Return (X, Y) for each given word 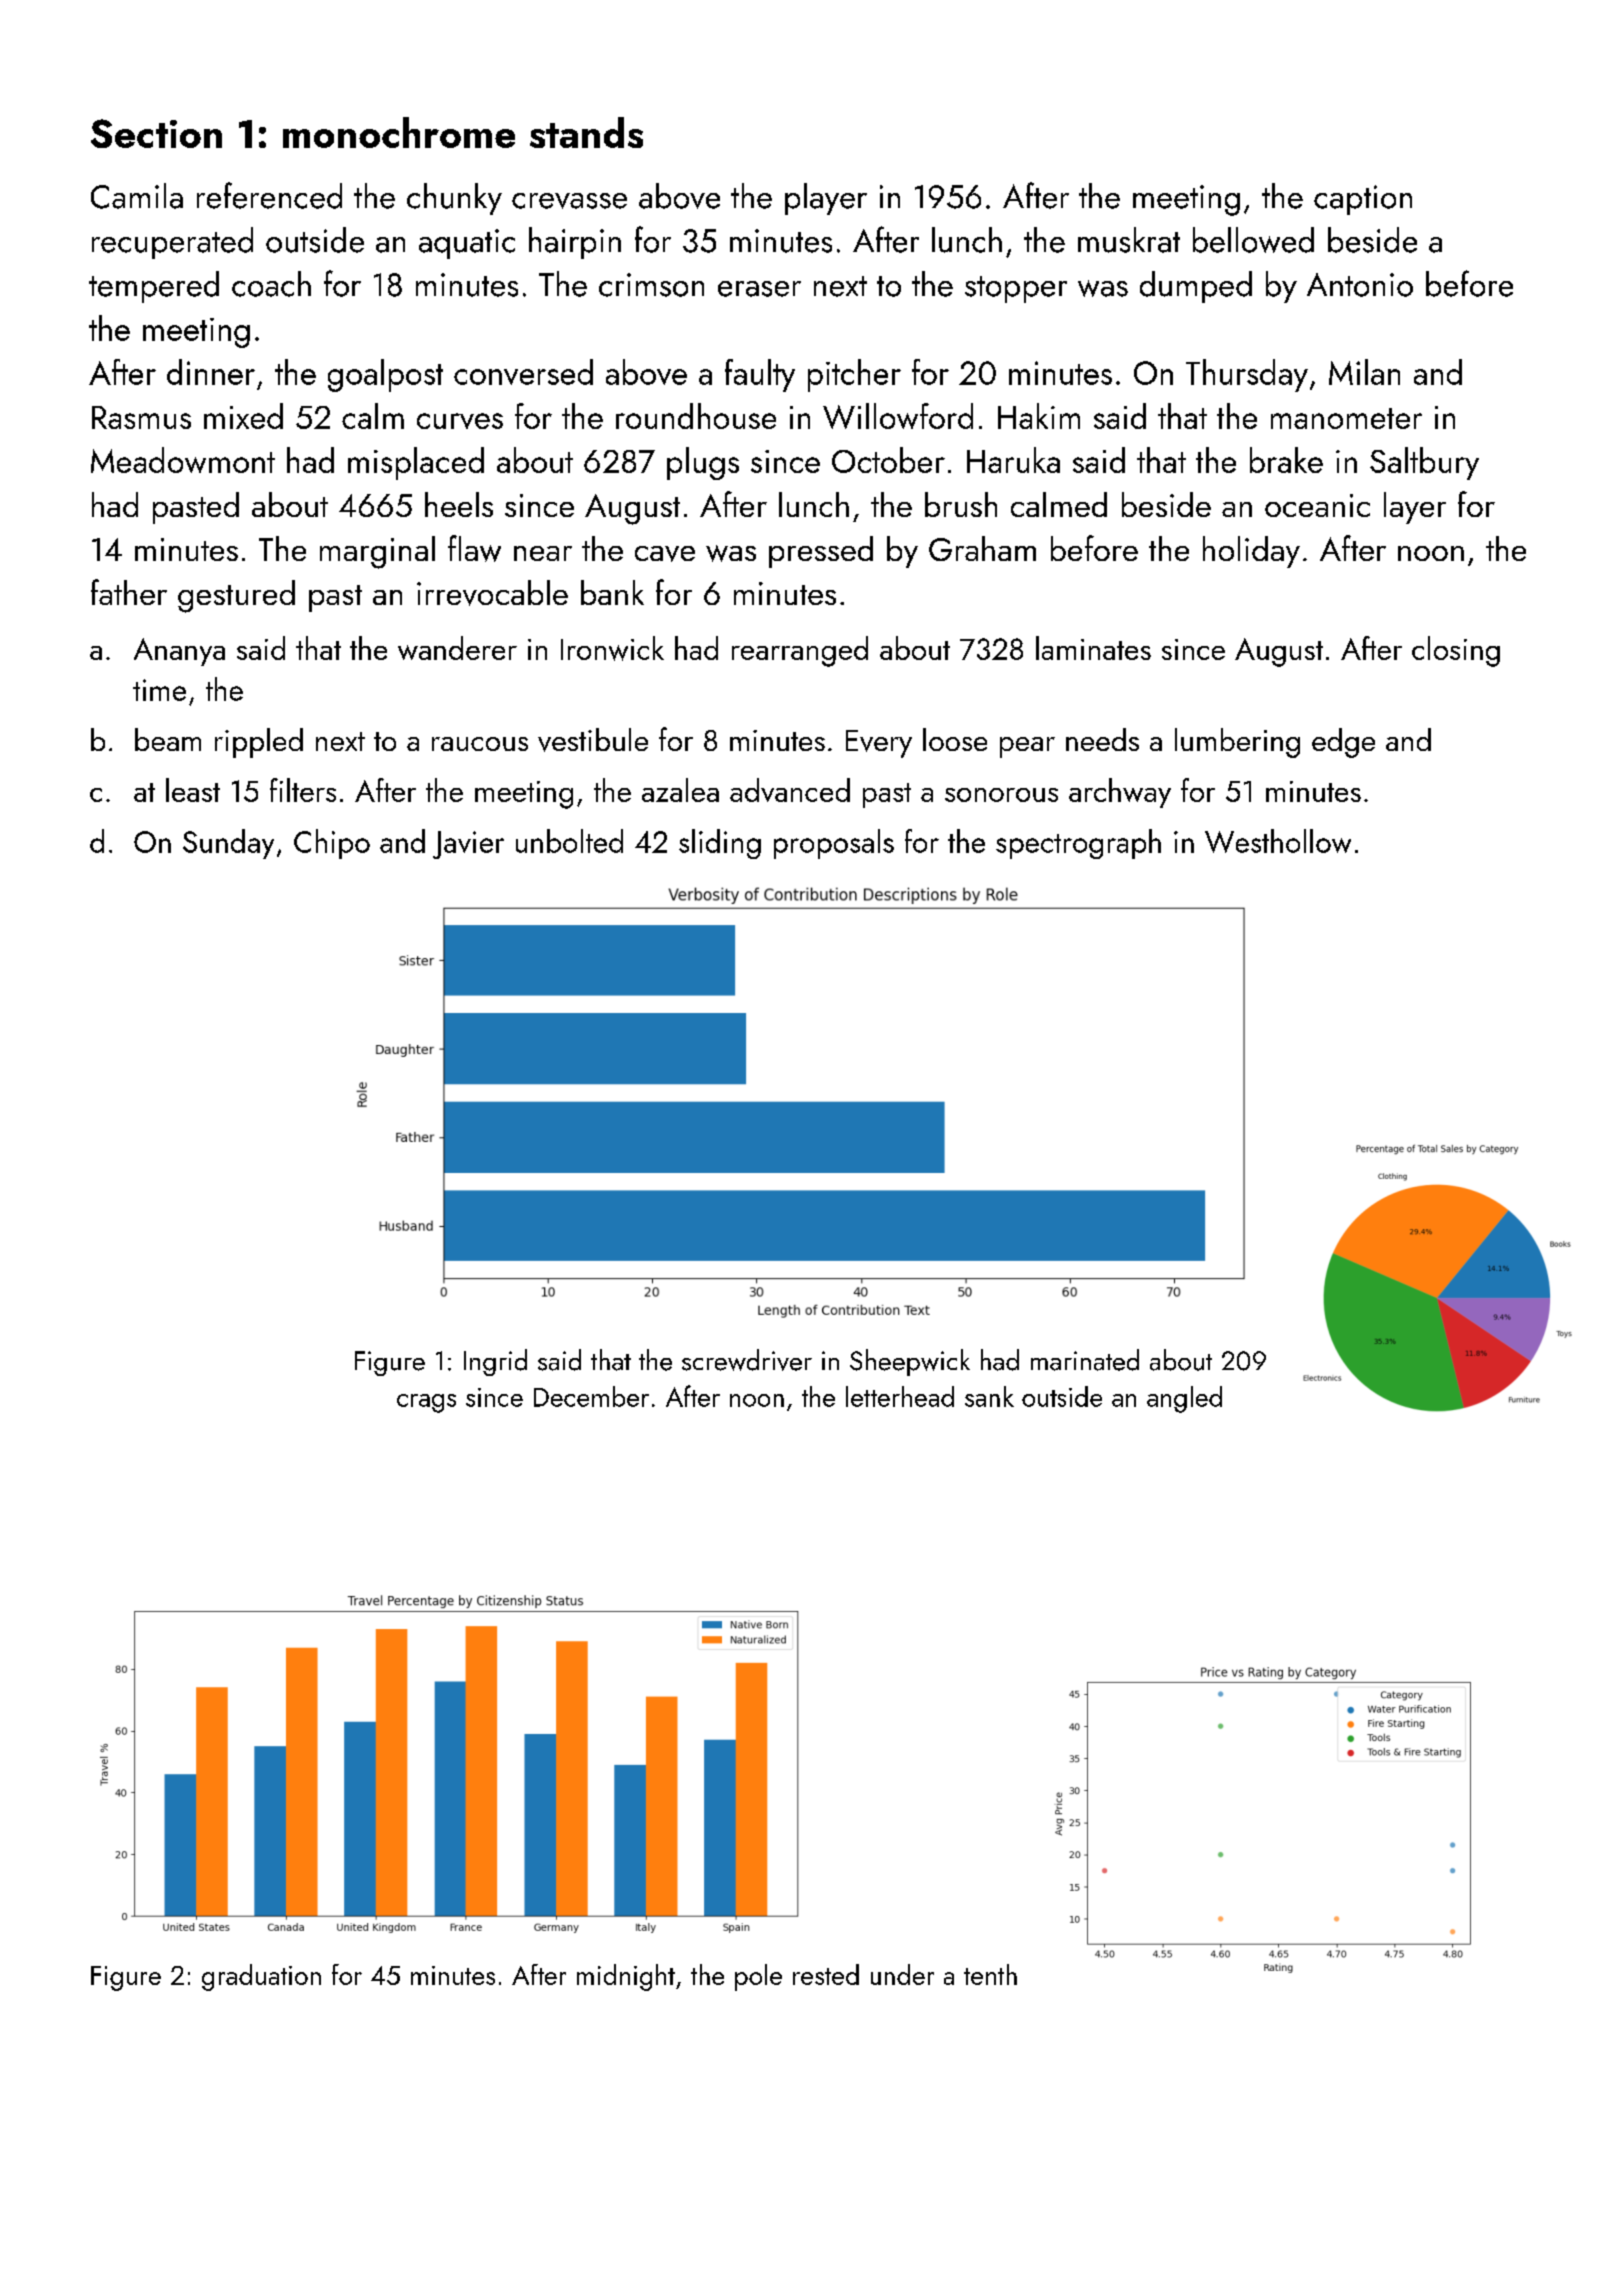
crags (426, 1403)
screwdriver (747, 1360)
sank (989, 1396)
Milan (1364, 372)
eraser (759, 289)
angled (1184, 1399)
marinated (1085, 1360)
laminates (1093, 648)
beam (168, 739)
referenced (269, 195)
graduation (261, 1977)
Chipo (332, 844)
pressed (821, 552)
